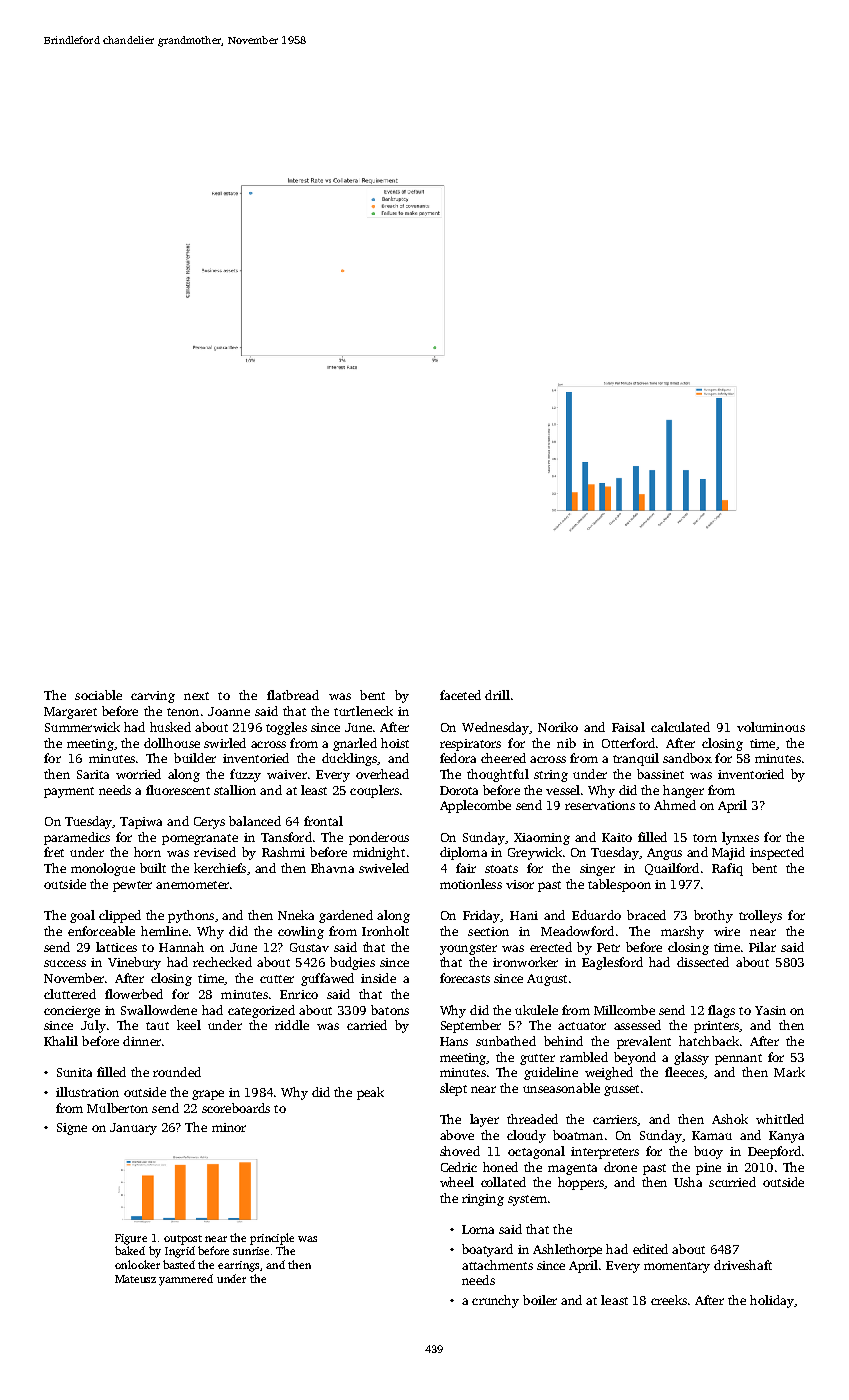 Image resolution: width=849 pixels, height=1400 pixels. I want to click on swiveled, so click(384, 868).
